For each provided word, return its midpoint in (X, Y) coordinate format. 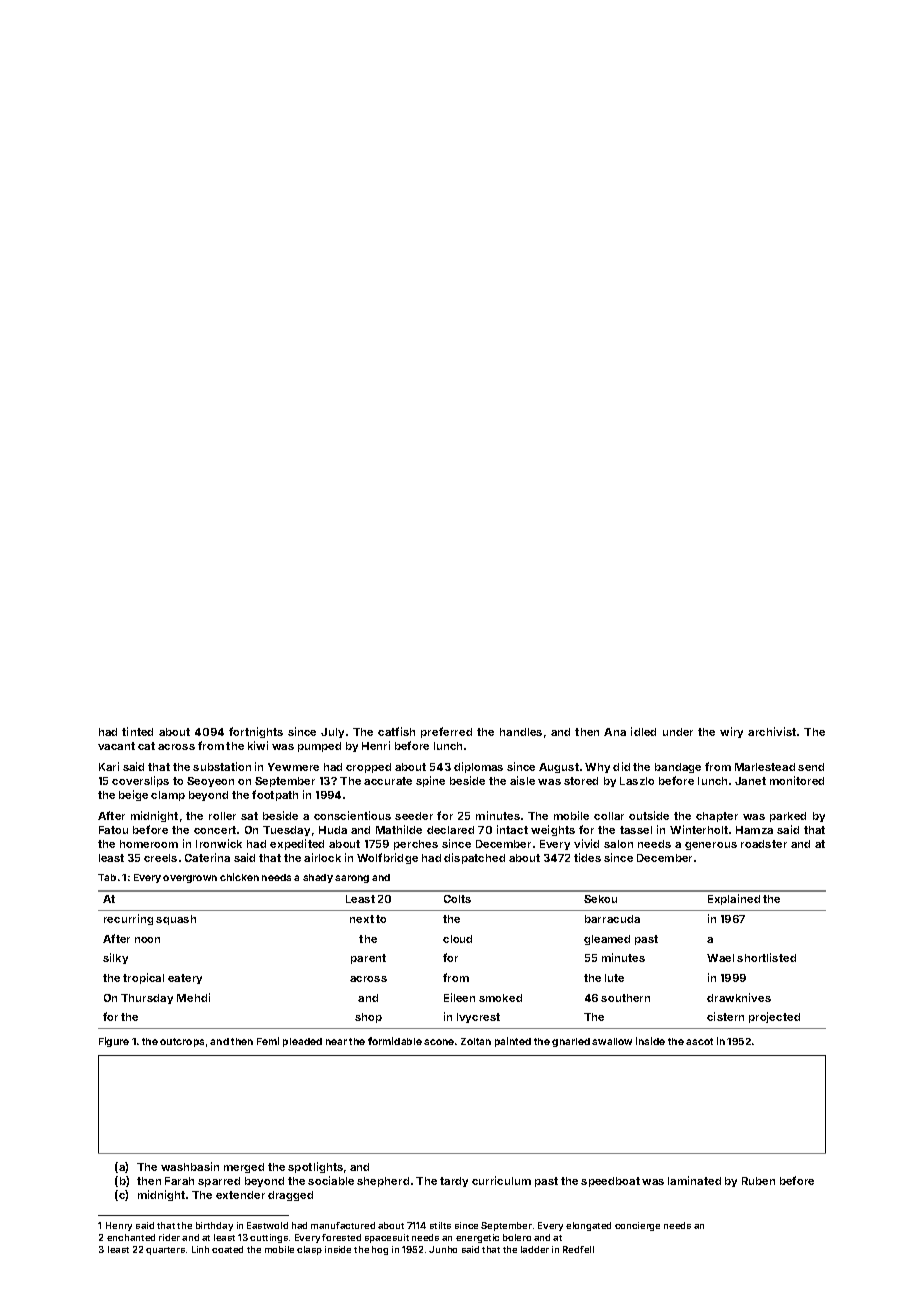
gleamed (607, 940)
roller (222, 816)
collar (609, 816)
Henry (119, 1226)
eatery (185, 979)
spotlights (315, 1167)
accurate (388, 781)
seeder (414, 816)
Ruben (758, 1181)
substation (222, 766)
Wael (720, 958)
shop (368, 1018)
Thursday (147, 999)
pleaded (302, 1042)
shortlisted (766, 957)
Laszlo (637, 781)
